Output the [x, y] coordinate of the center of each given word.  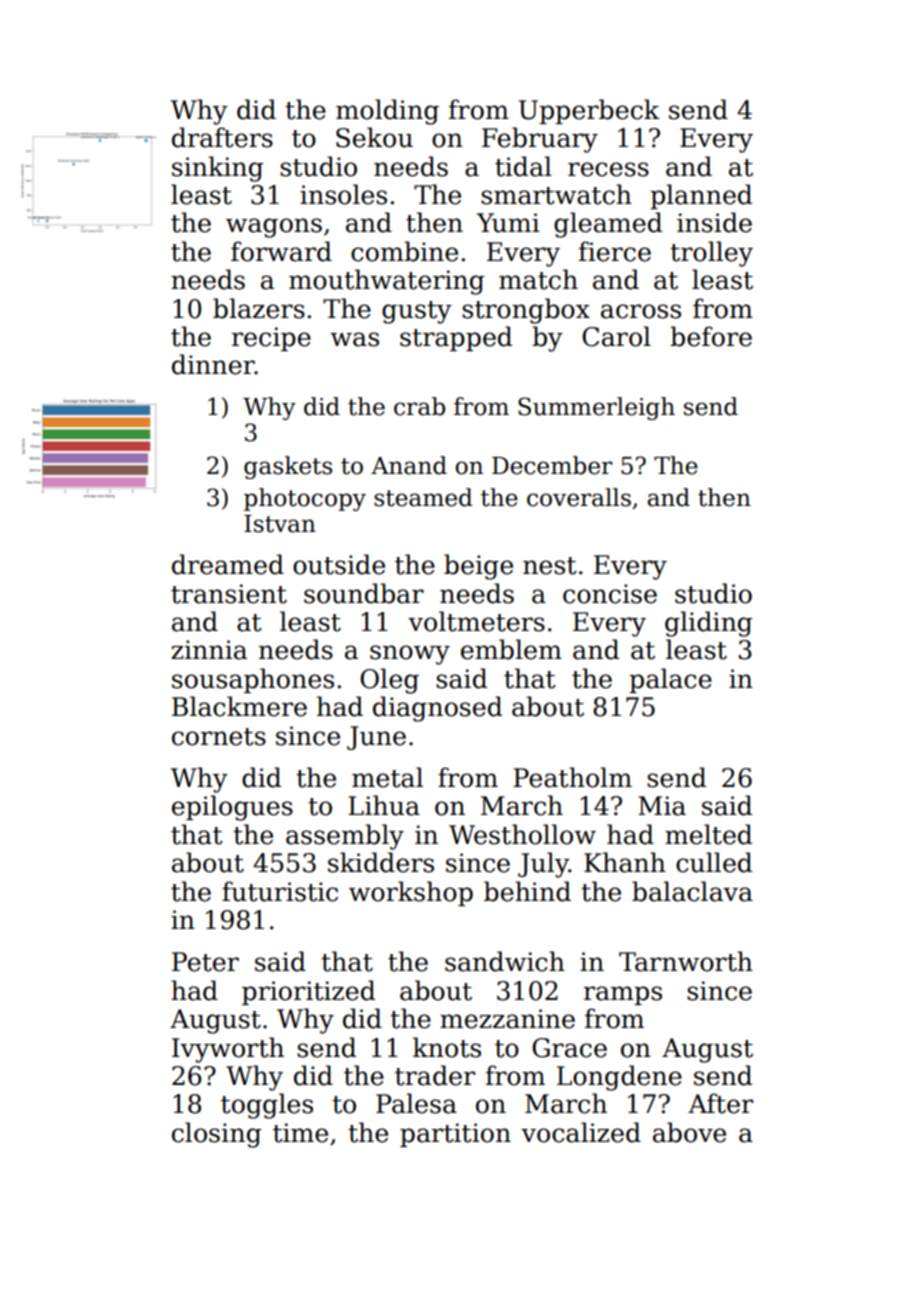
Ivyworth [228, 1050]
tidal [523, 166]
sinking [217, 169]
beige [478, 567]
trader [435, 1075]
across [641, 311]
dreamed [228, 564]
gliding [708, 624]
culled [714, 862]
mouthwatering [386, 282]
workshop [411, 893]
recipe [271, 339]
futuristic [280, 891]
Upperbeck [589, 111]
